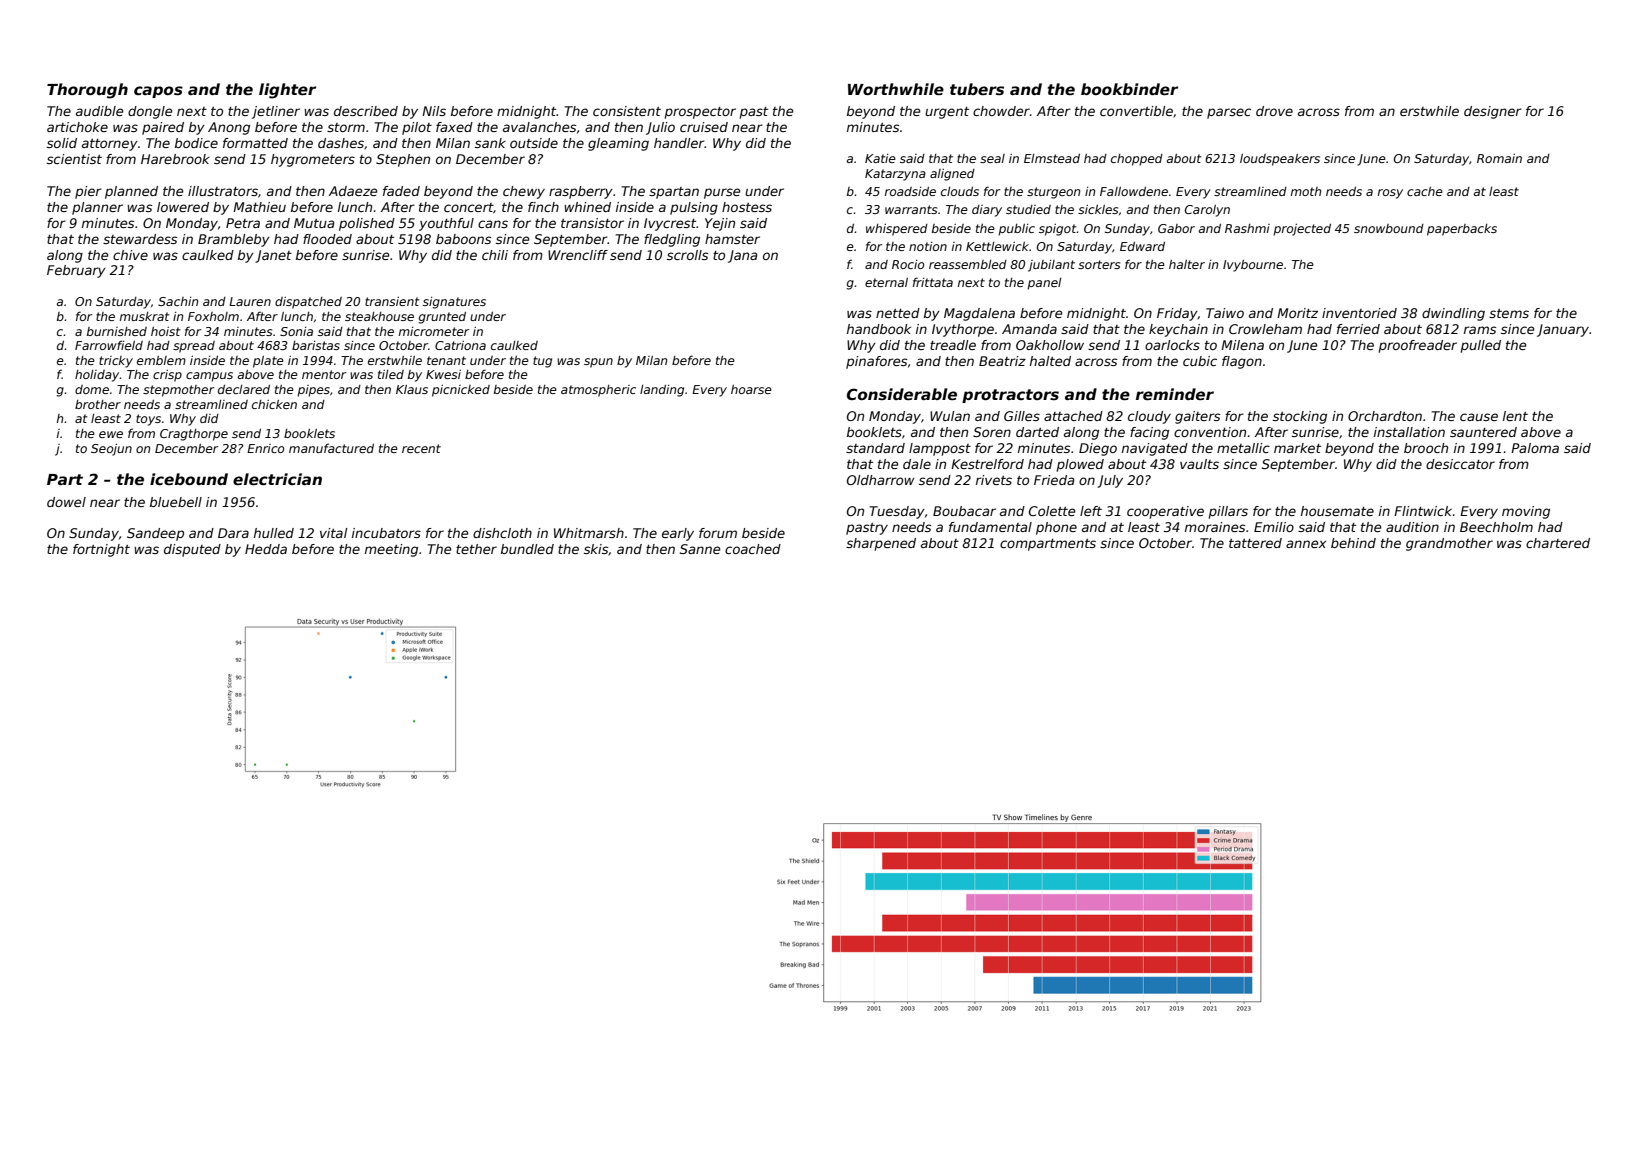 The image size is (1641, 1160). Describe the element at coordinates (178, 301) in the screenshot. I see `Sachin` at that location.
